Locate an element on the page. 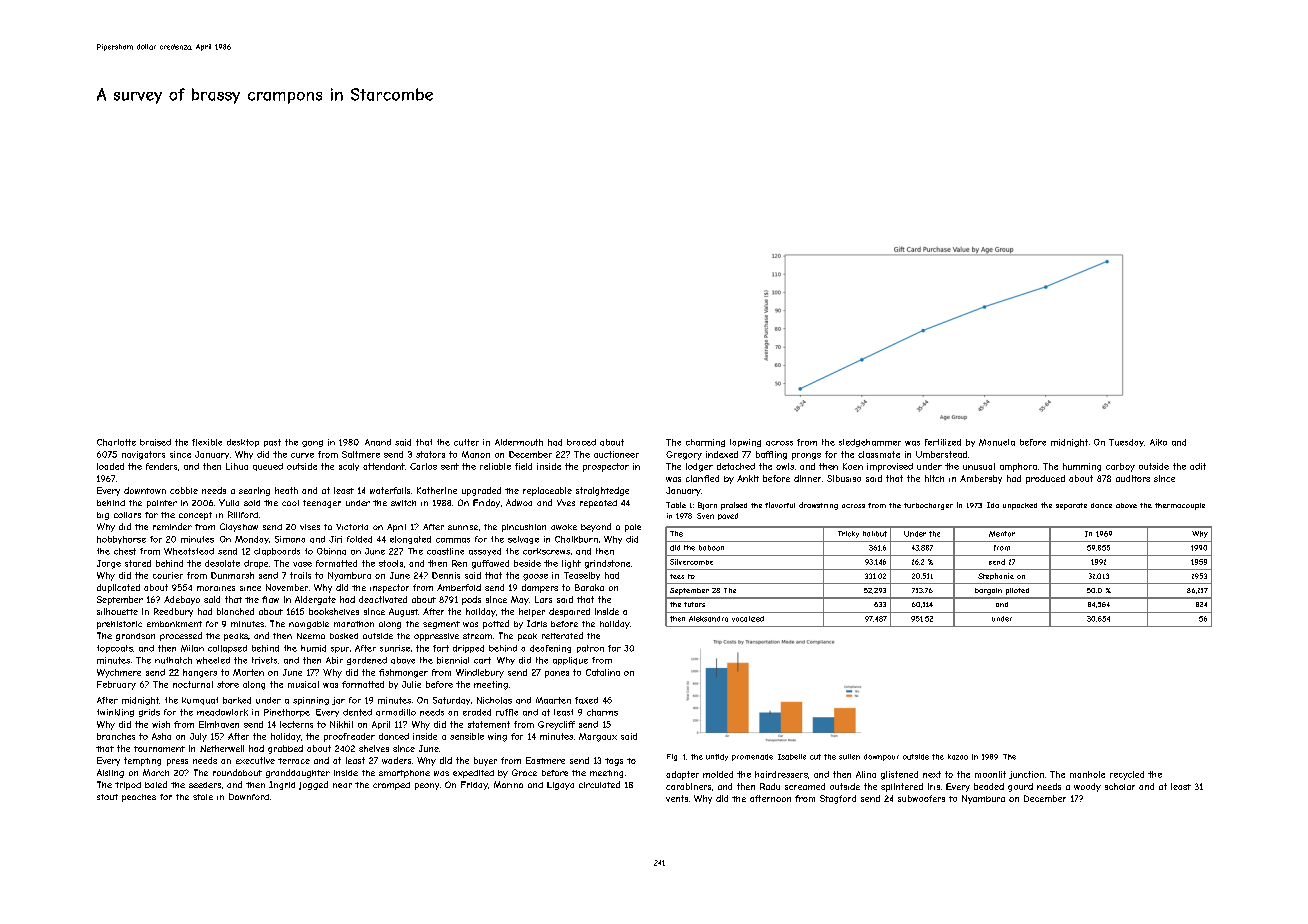 The width and height of the page is (1308, 924). recycled is located at coordinates (1127, 775).
